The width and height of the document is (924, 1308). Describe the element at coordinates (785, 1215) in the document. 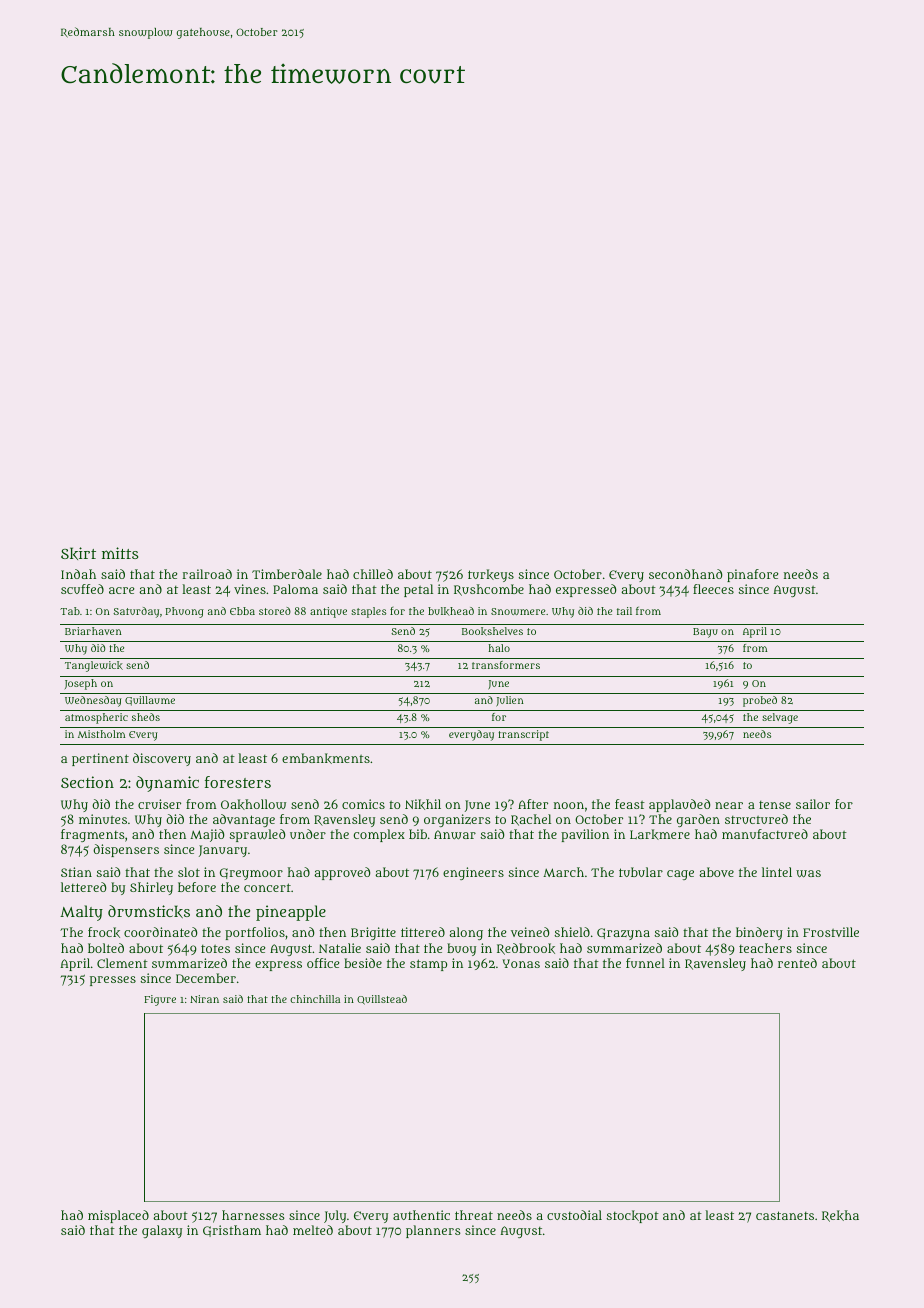

I see `castanets` at that location.
